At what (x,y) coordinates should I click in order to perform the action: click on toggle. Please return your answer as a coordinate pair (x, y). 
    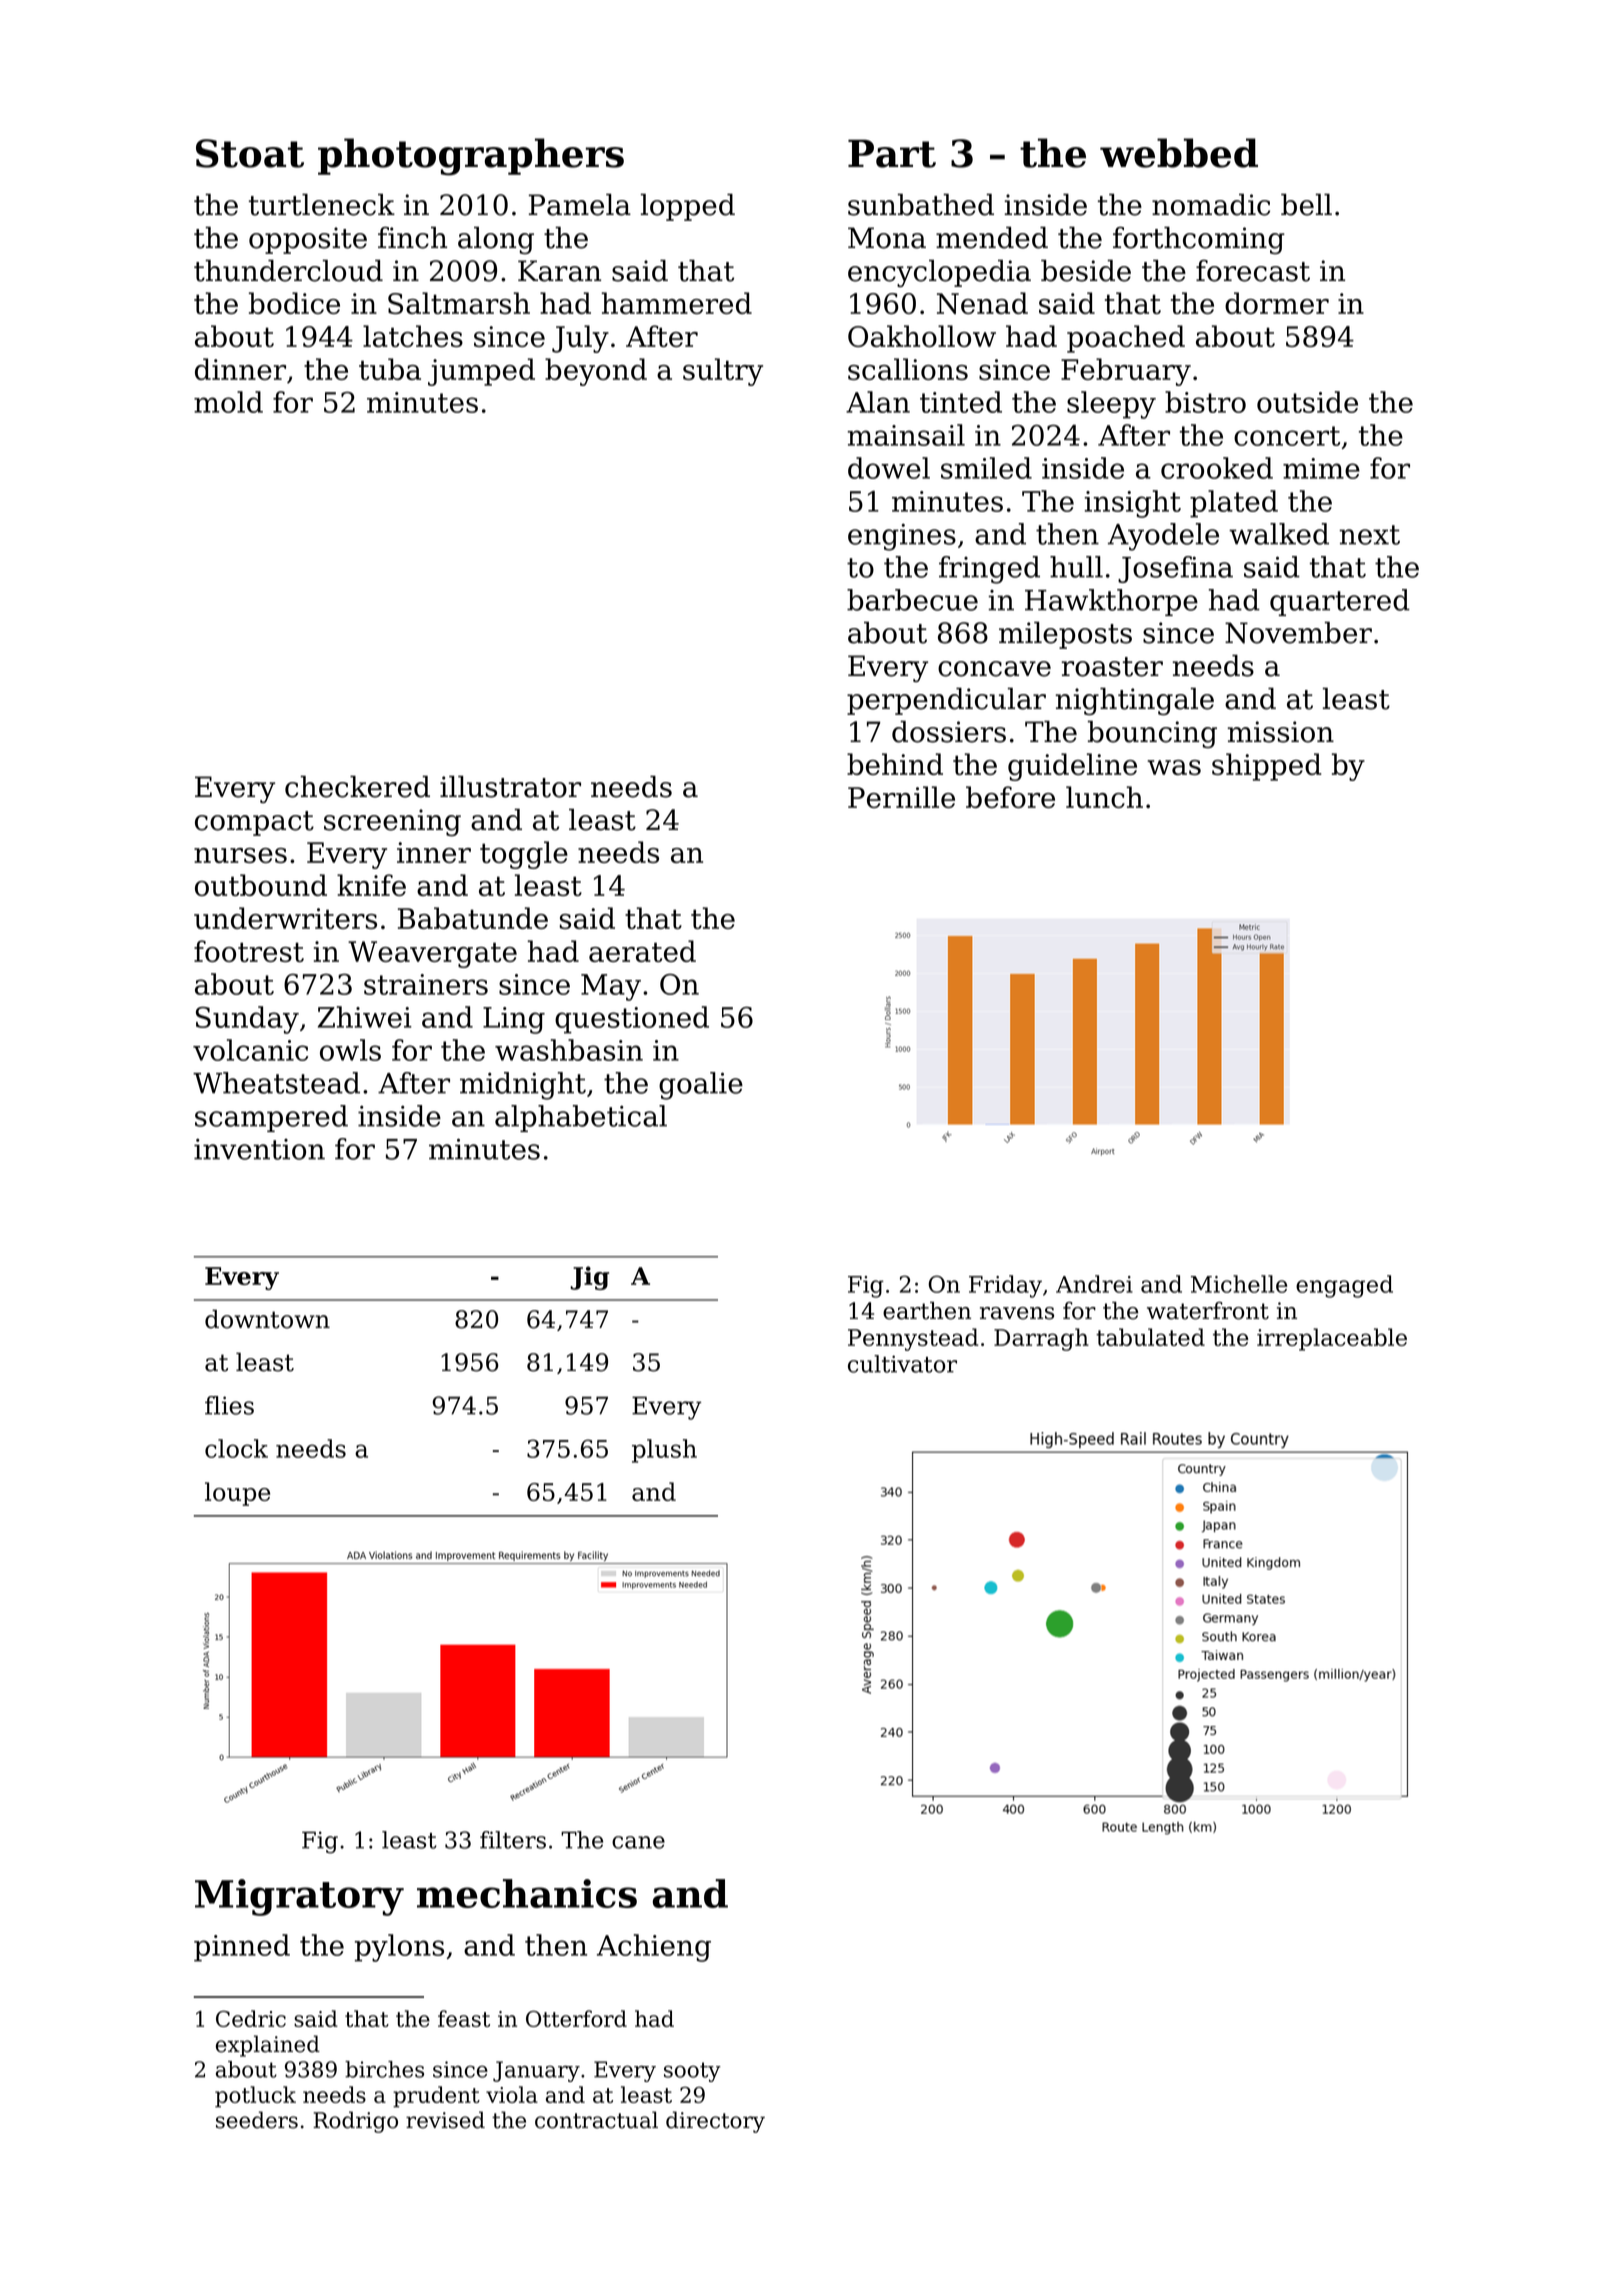
    Looking at the image, I should click on (524, 855).
